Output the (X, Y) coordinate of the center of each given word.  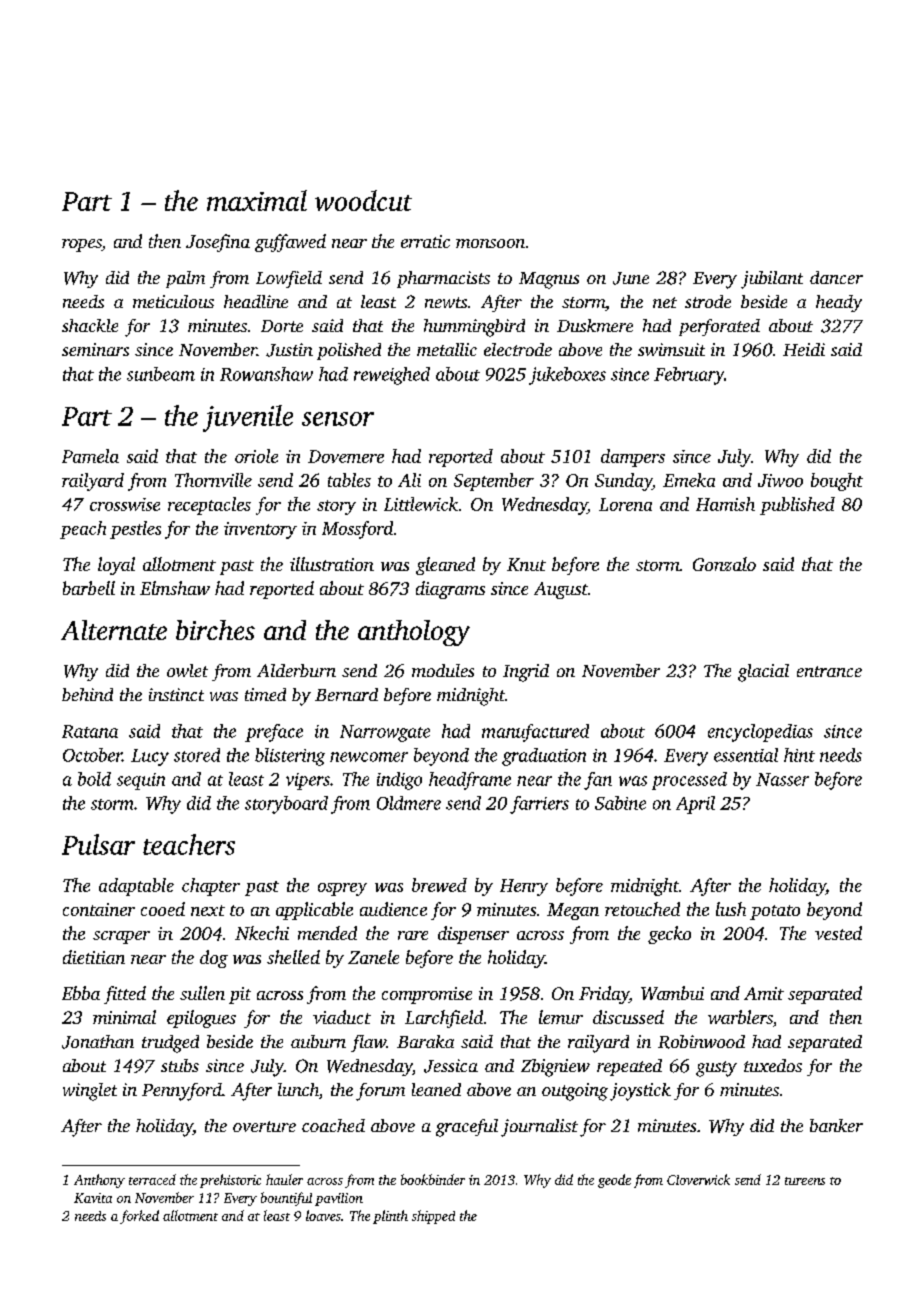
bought (837, 482)
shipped (433, 1217)
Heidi (804, 349)
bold (94, 779)
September (494, 482)
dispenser (473, 935)
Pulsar (98, 844)
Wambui (672, 993)
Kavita (93, 1198)
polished (349, 351)
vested (838, 933)
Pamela (90, 456)
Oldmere (409, 803)
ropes (82, 245)
